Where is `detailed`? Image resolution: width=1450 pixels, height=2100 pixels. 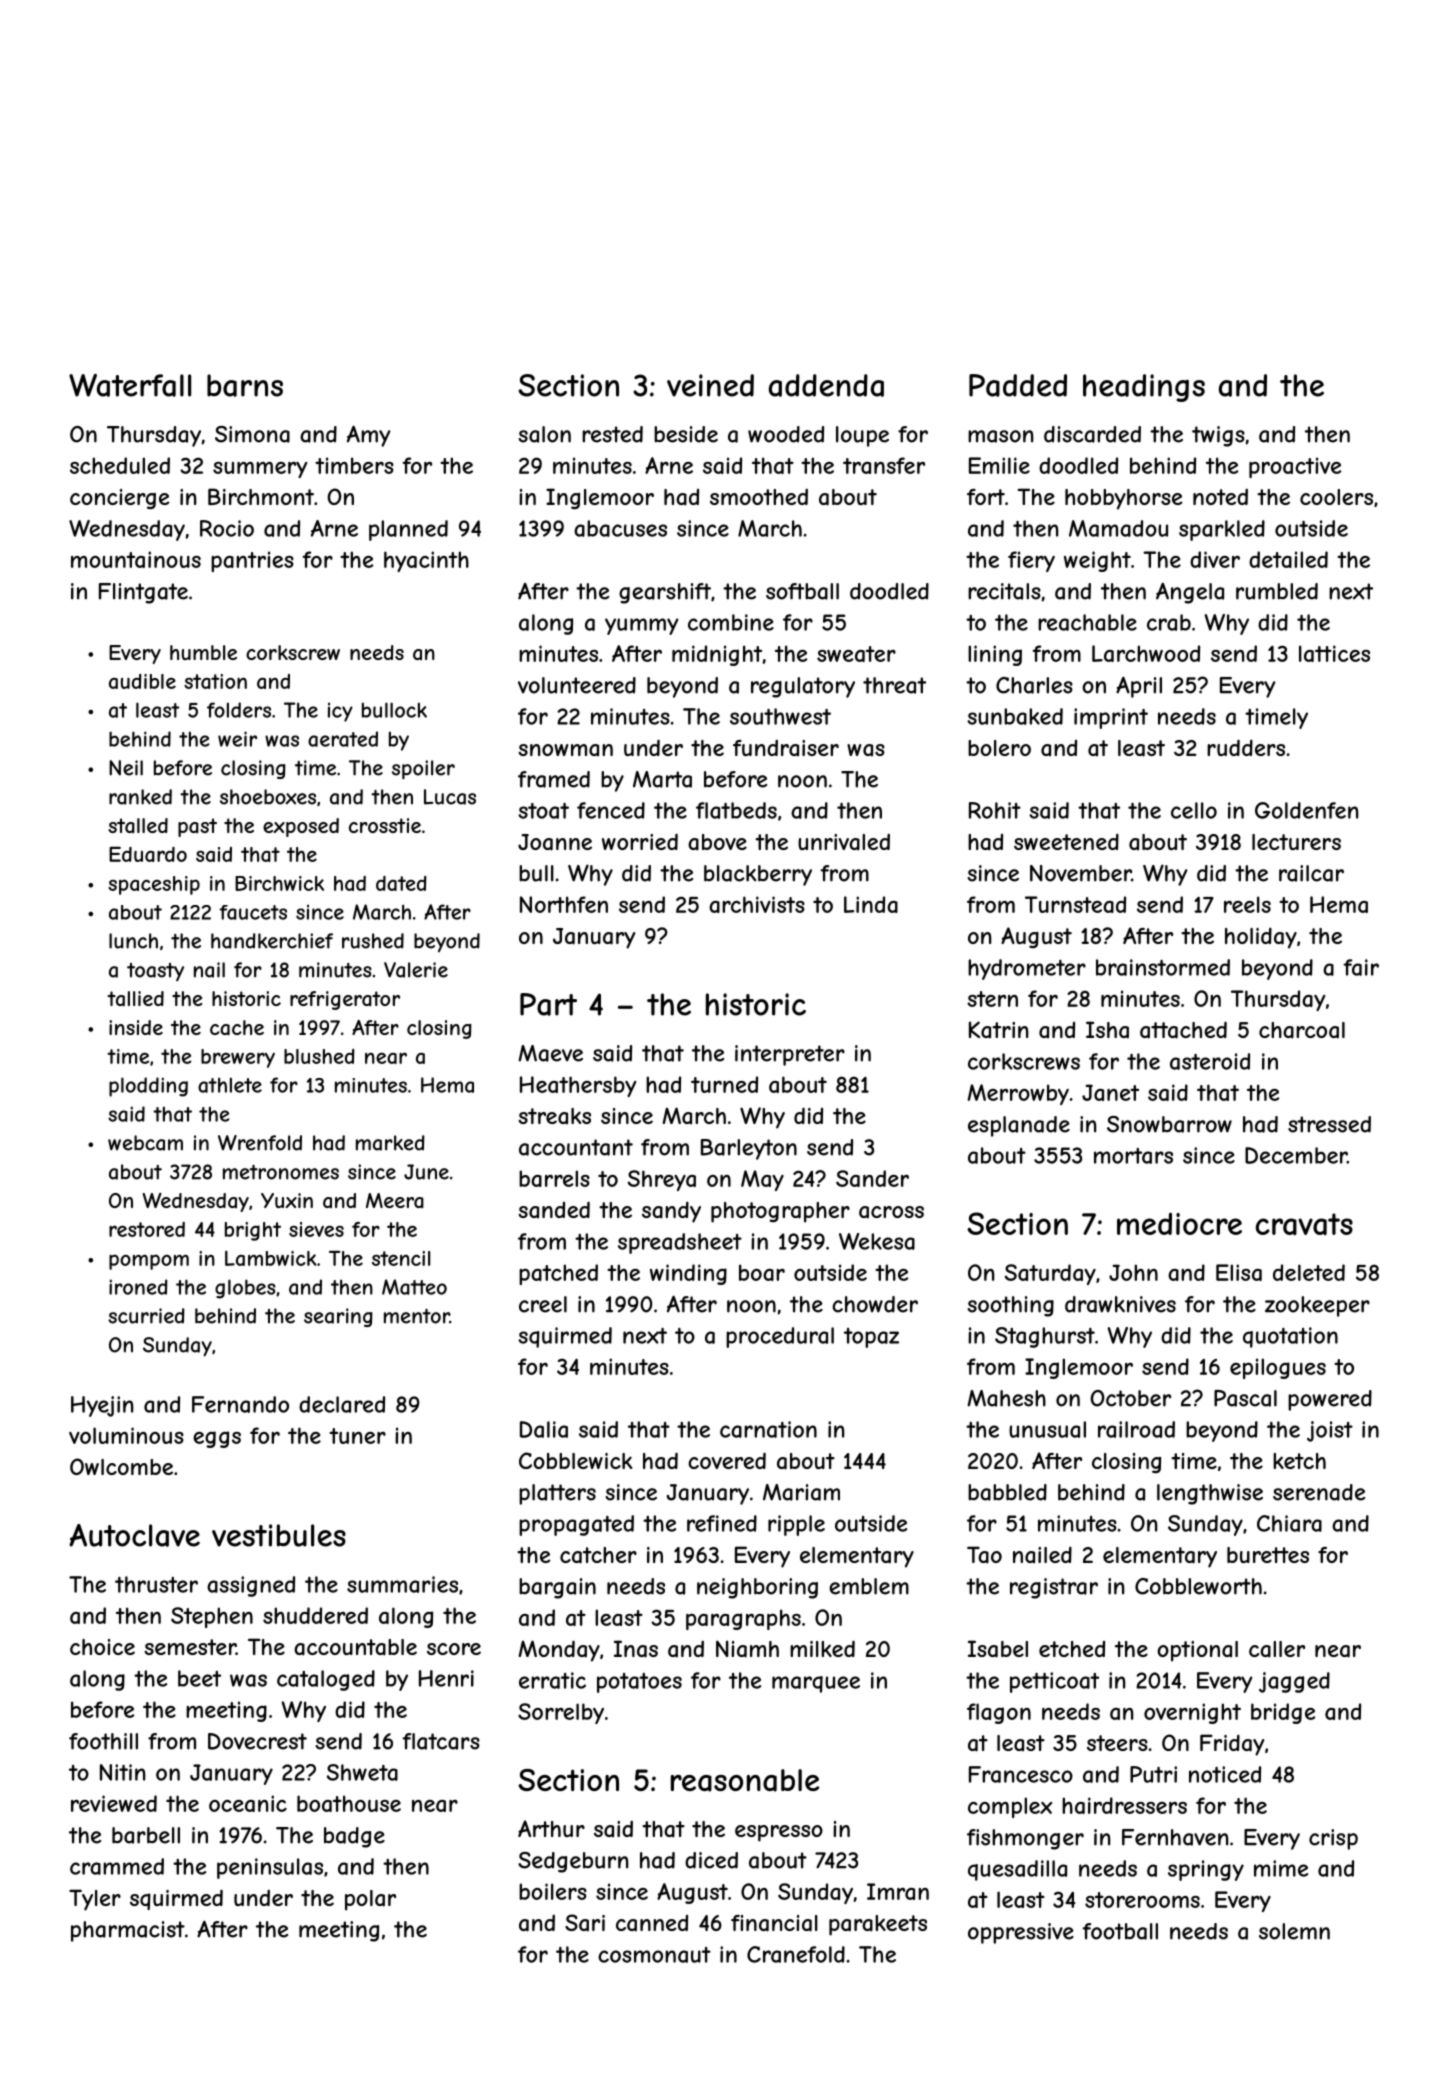
detailed is located at coordinates (1288, 559).
